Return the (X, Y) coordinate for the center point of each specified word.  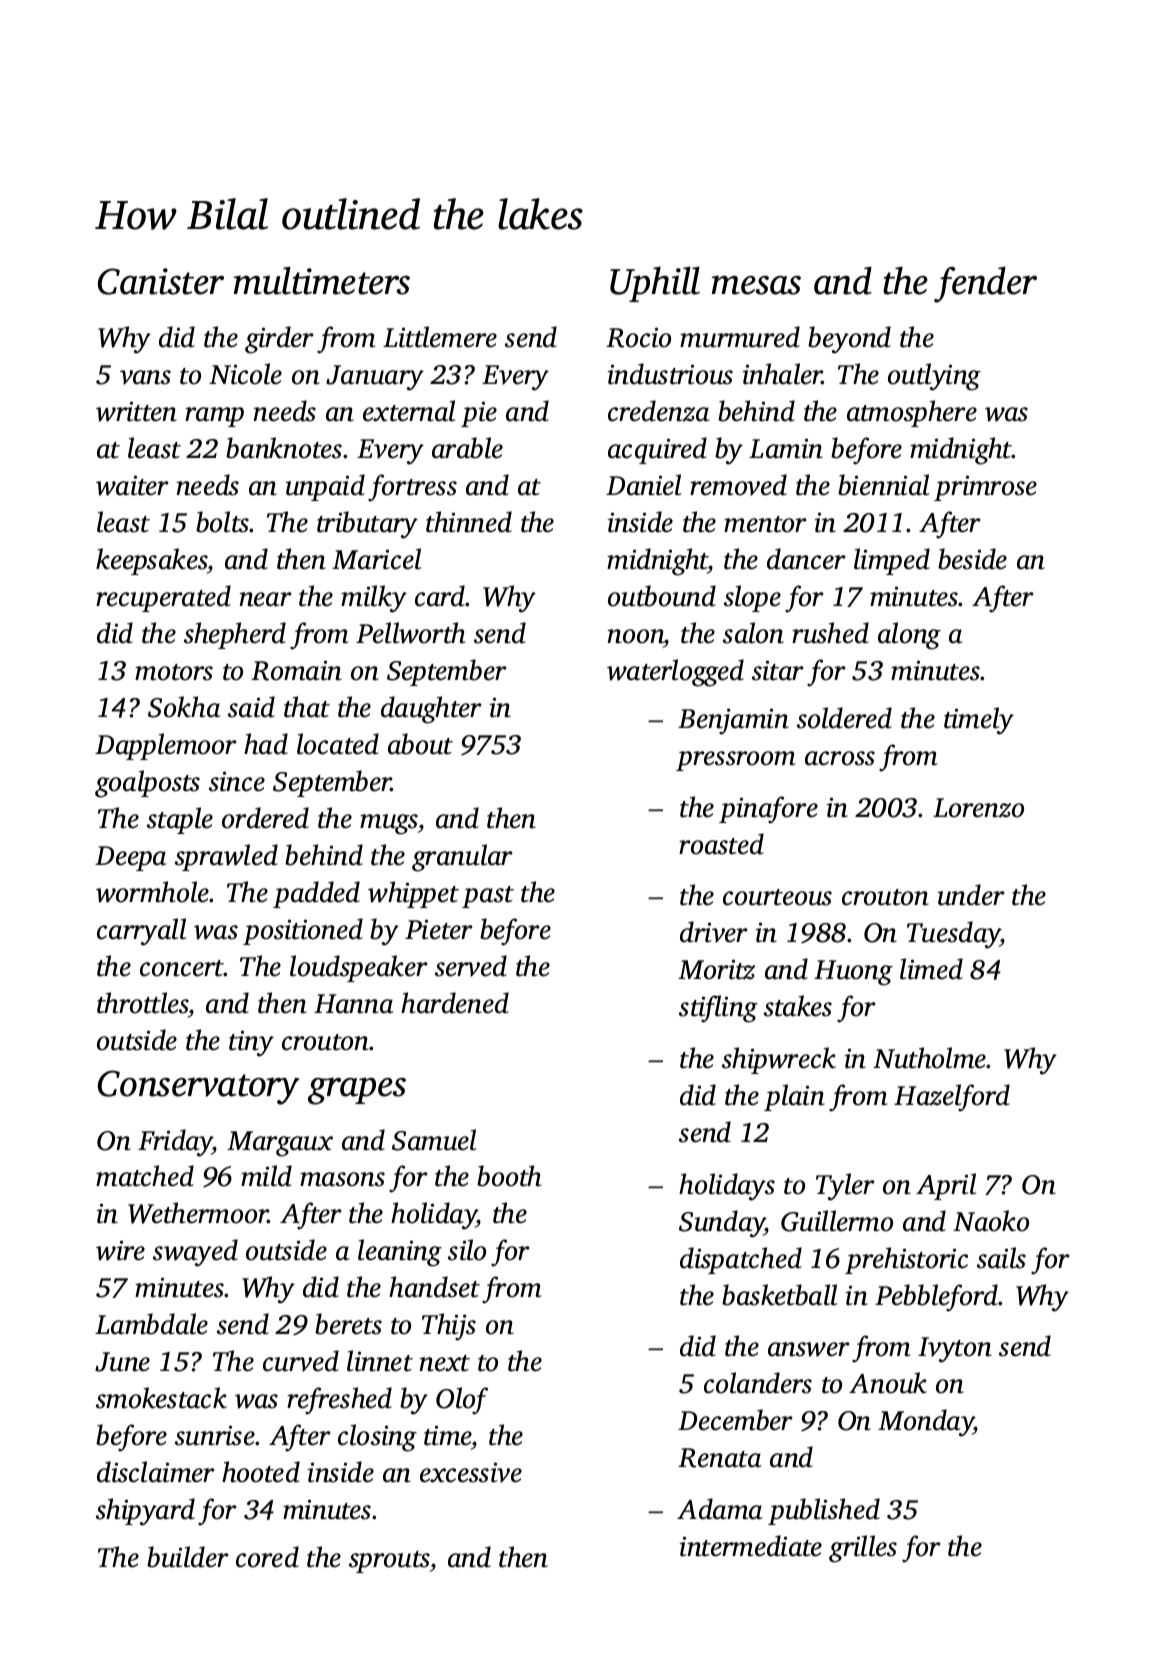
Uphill (655, 284)
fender (985, 285)
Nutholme (930, 1058)
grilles (863, 1549)
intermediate (751, 1546)
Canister (161, 281)
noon (635, 636)
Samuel (434, 1140)
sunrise (215, 1435)
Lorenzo (978, 808)
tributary (367, 525)
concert (182, 968)
